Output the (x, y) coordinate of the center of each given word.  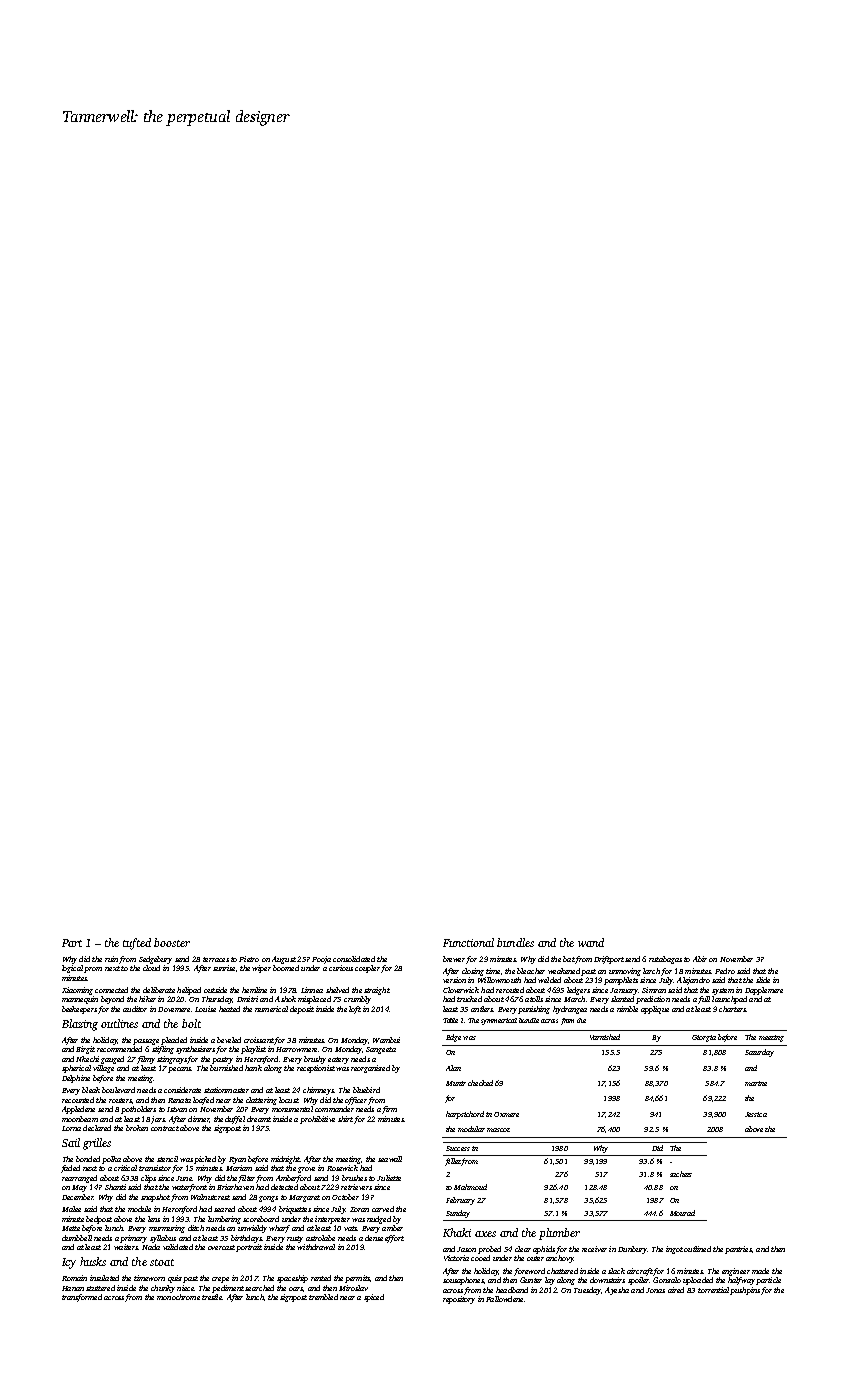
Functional (468, 942)
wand (591, 942)
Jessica (756, 1114)
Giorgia (704, 1038)
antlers (482, 1009)
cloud (151, 968)
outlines (119, 1023)
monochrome (178, 1297)
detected (284, 1187)
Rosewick (342, 1168)
